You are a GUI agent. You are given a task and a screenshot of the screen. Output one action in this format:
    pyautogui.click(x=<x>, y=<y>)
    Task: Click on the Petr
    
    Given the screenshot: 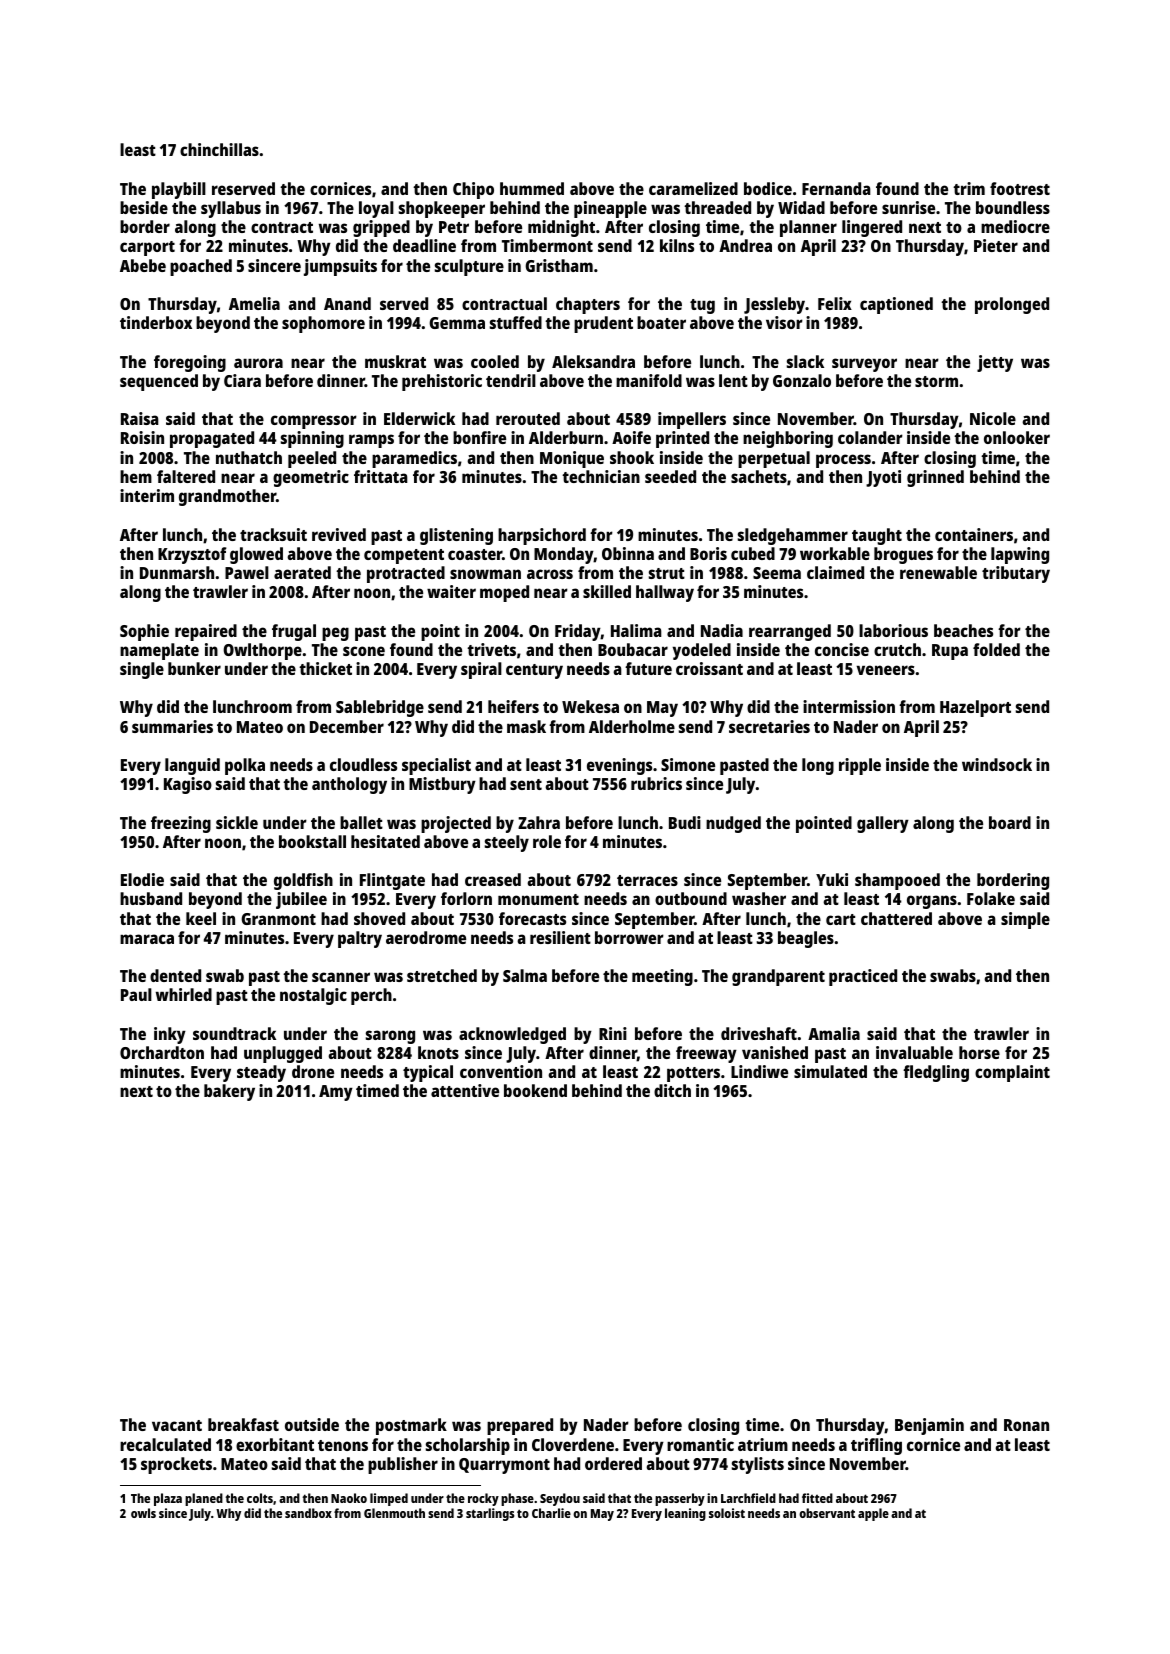 What is the action you would take?
    pyautogui.click(x=454, y=227)
